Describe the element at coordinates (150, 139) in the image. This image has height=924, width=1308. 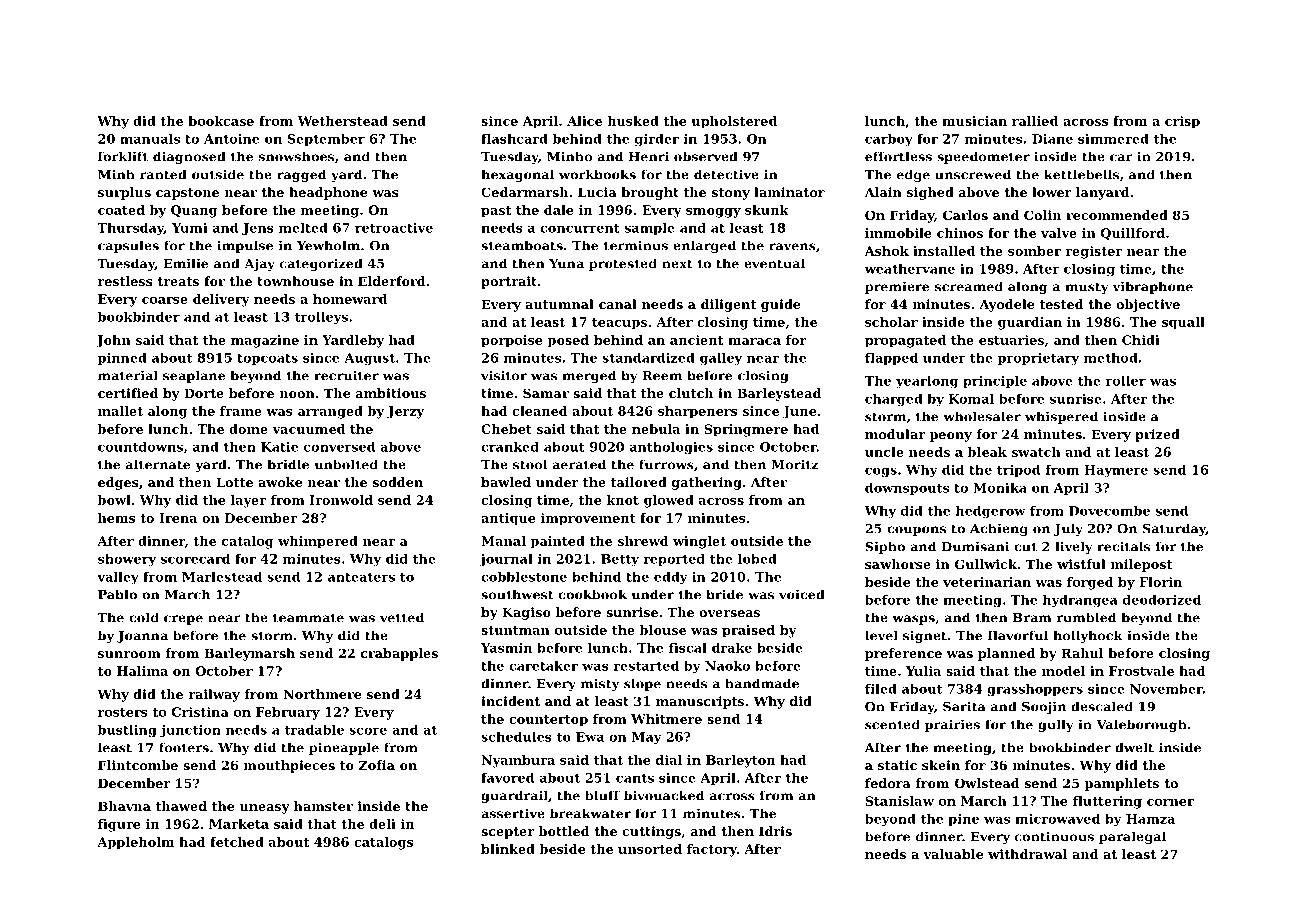
I see `manuals` at that location.
